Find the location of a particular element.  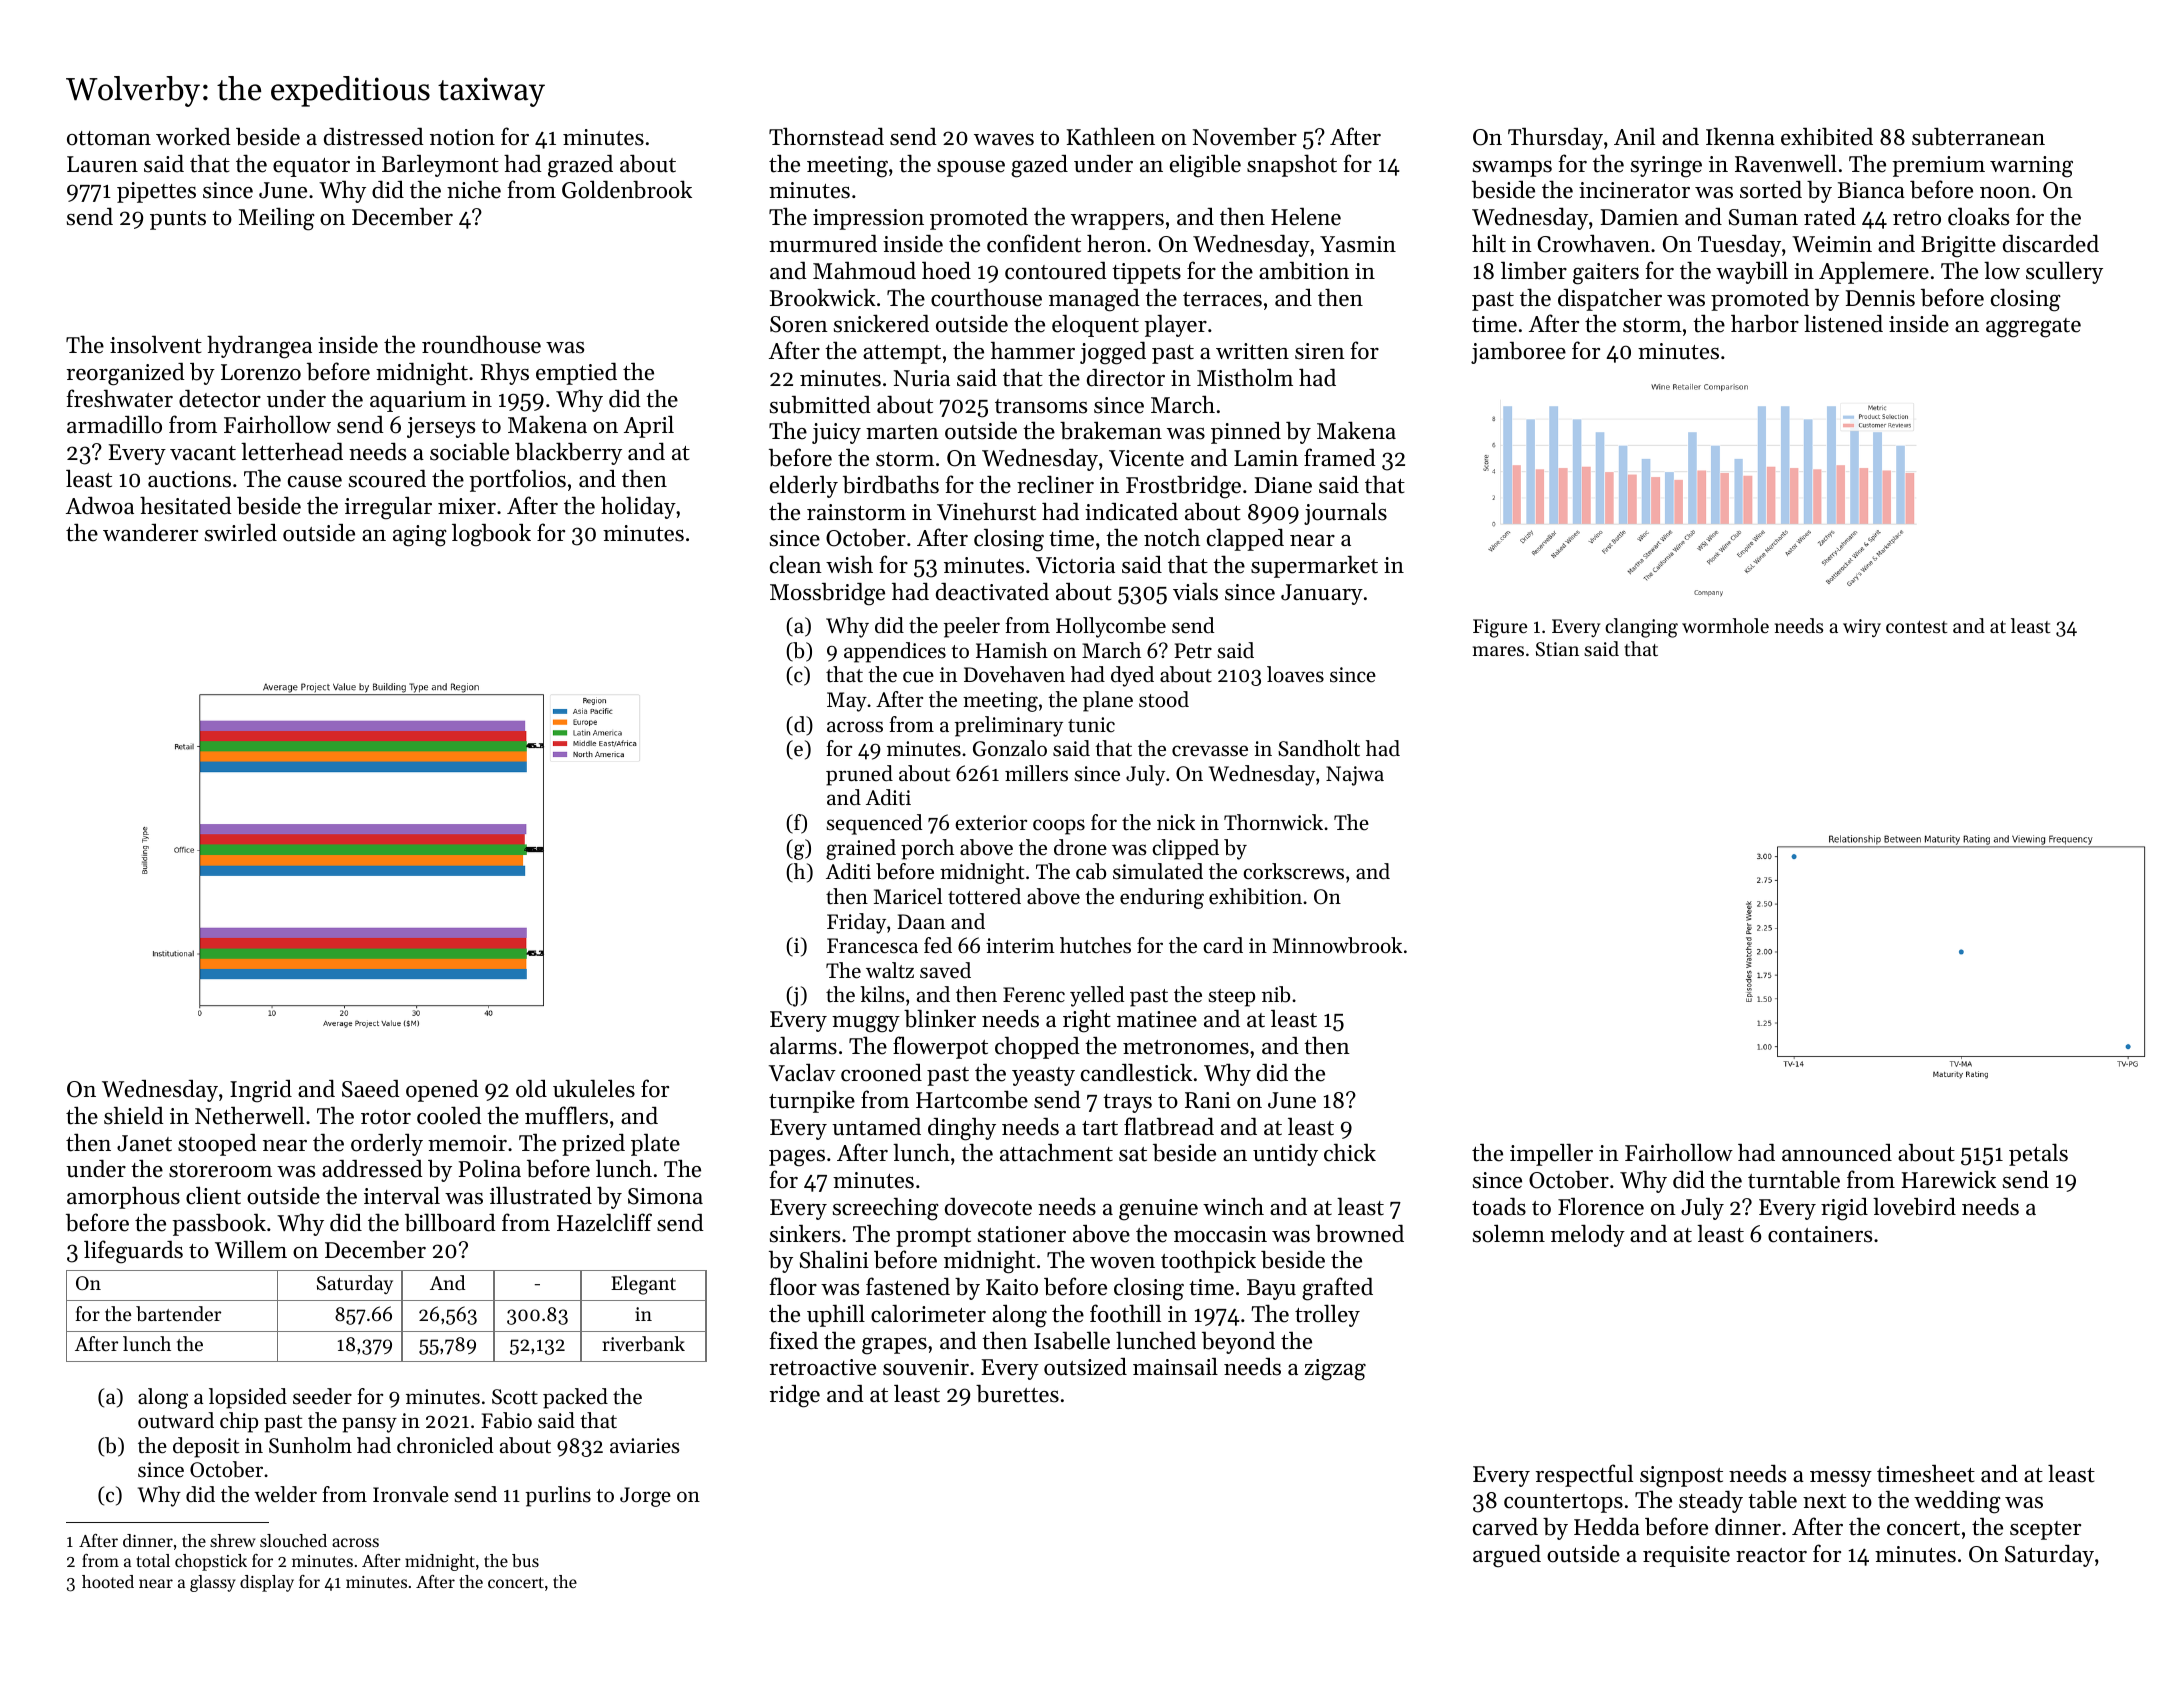

wanderer is located at coordinates (150, 533).
